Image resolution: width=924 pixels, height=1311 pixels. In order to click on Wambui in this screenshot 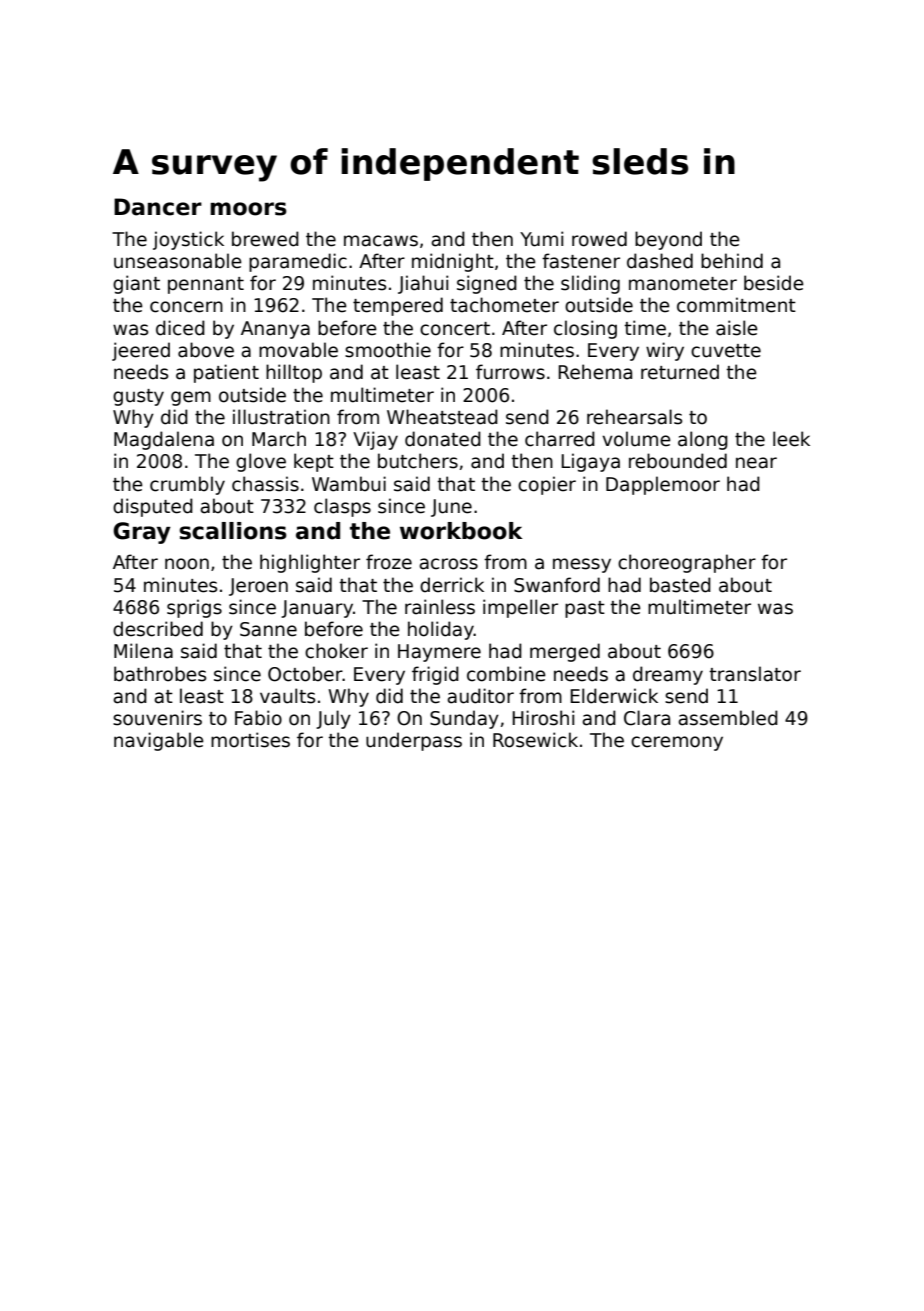, I will do `click(349, 484)`.
